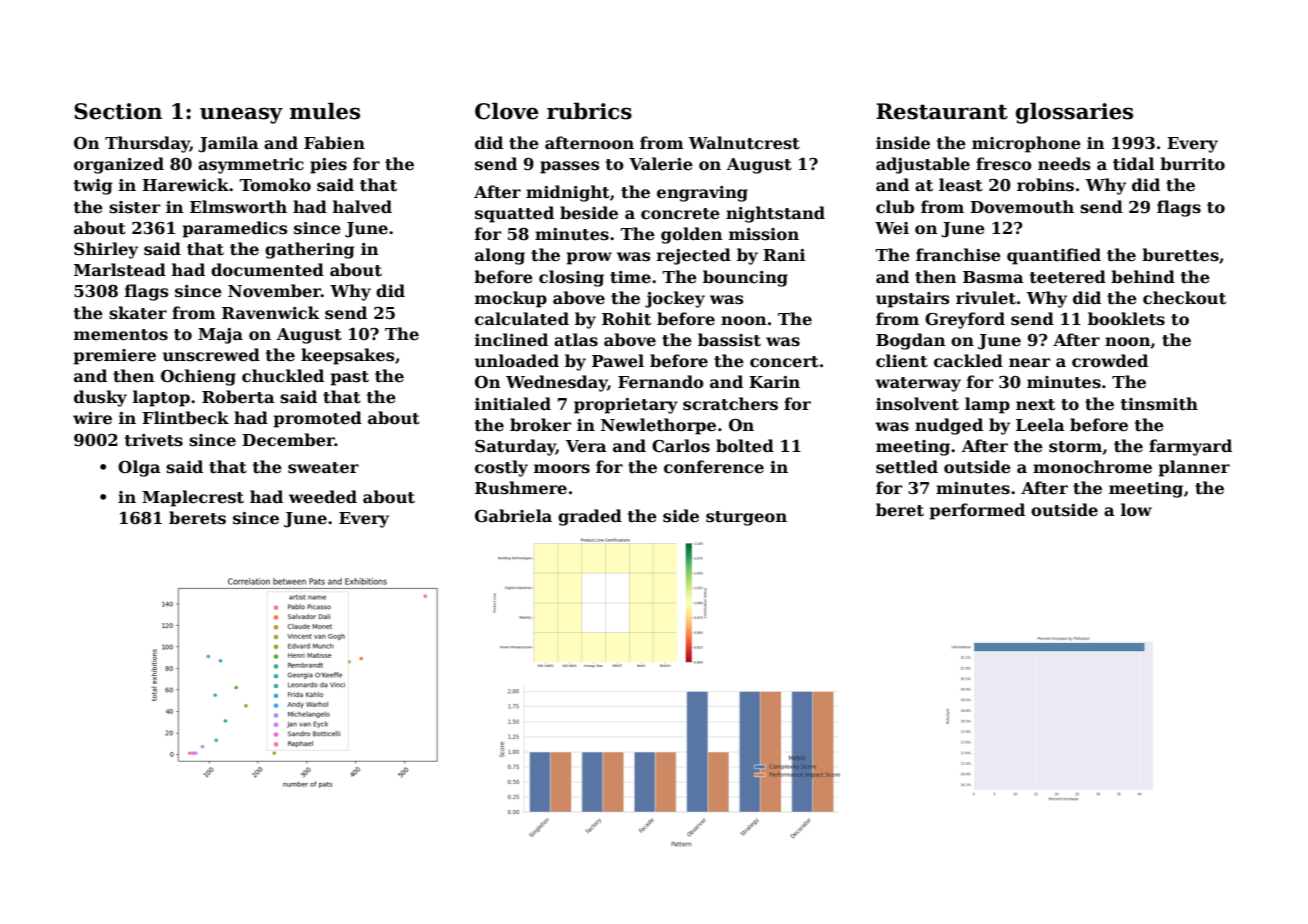 This screenshot has height=924, width=1308. What do you see at coordinates (1110, 361) in the screenshot?
I see `crowded` at bounding box center [1110, 361].
